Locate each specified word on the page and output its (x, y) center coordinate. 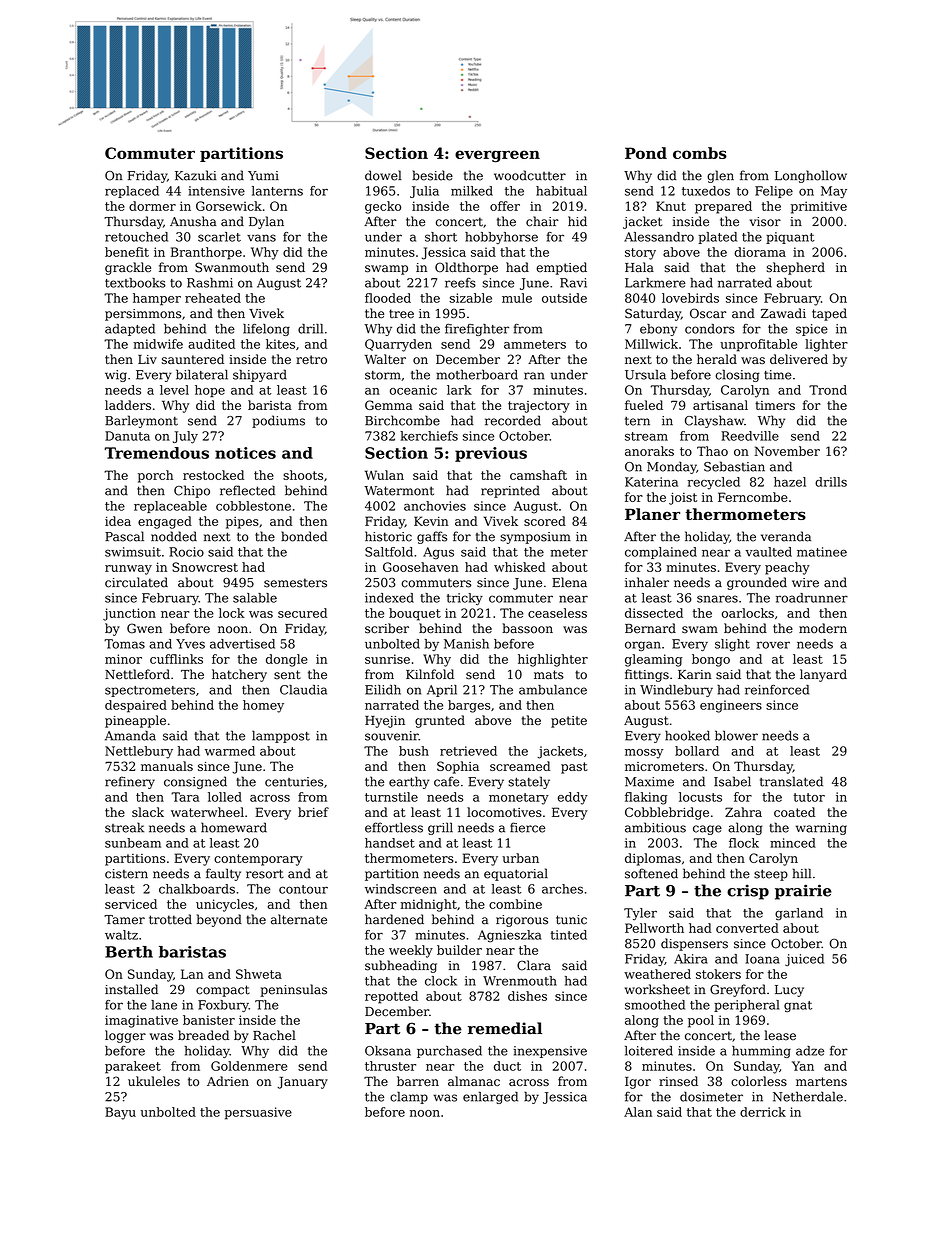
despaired (136, 706)
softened (651, 873)
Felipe (774, 192)
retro (311, 359)
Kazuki (196, 175)
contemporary (258, 860)
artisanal (720, 405)
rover (773, 645)
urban (520, 858)
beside (432, 175)
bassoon (527, 628)
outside (564, 298)
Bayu (120, 1113)
